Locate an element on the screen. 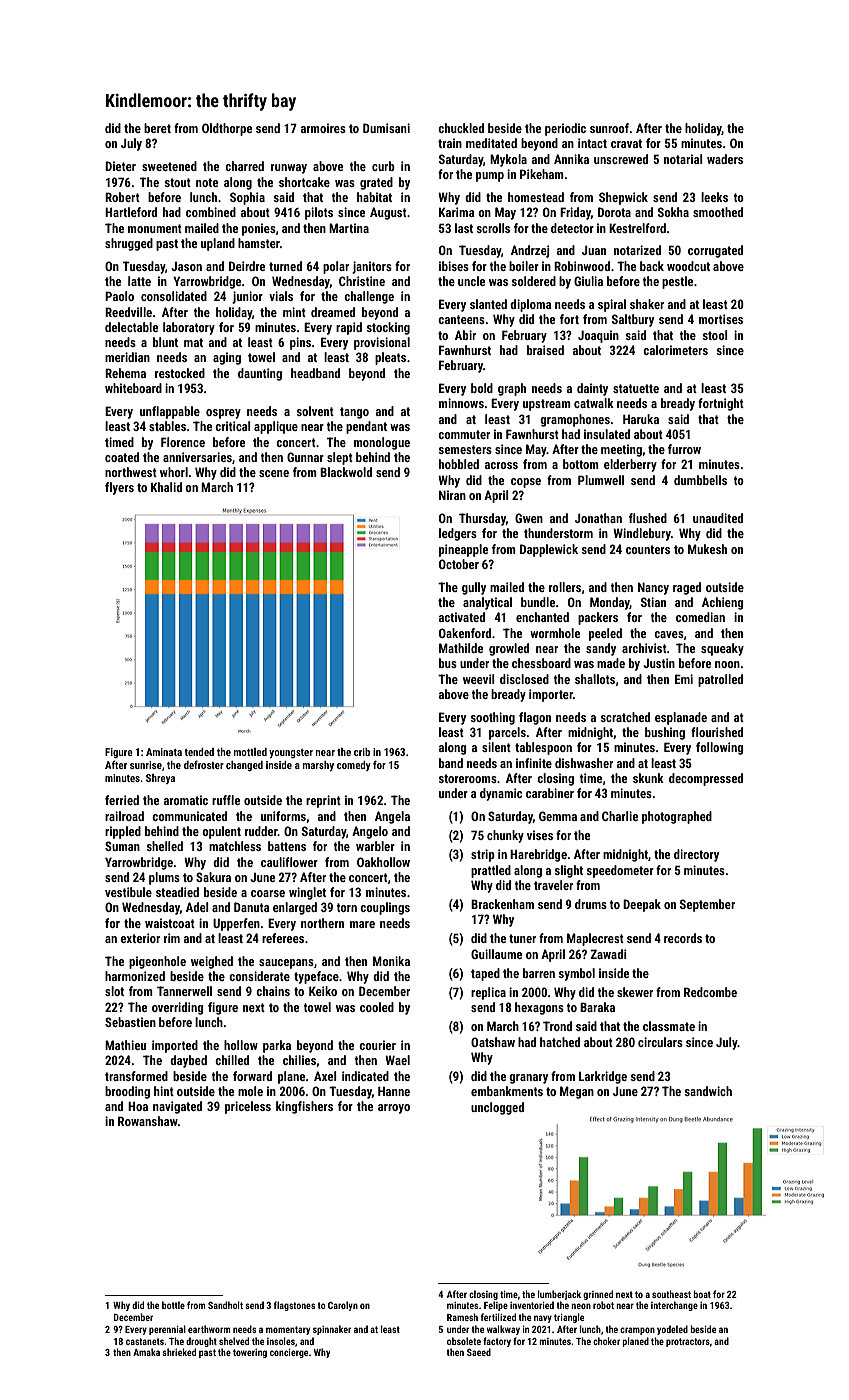  scratched is located at coordinates (625, 717).
